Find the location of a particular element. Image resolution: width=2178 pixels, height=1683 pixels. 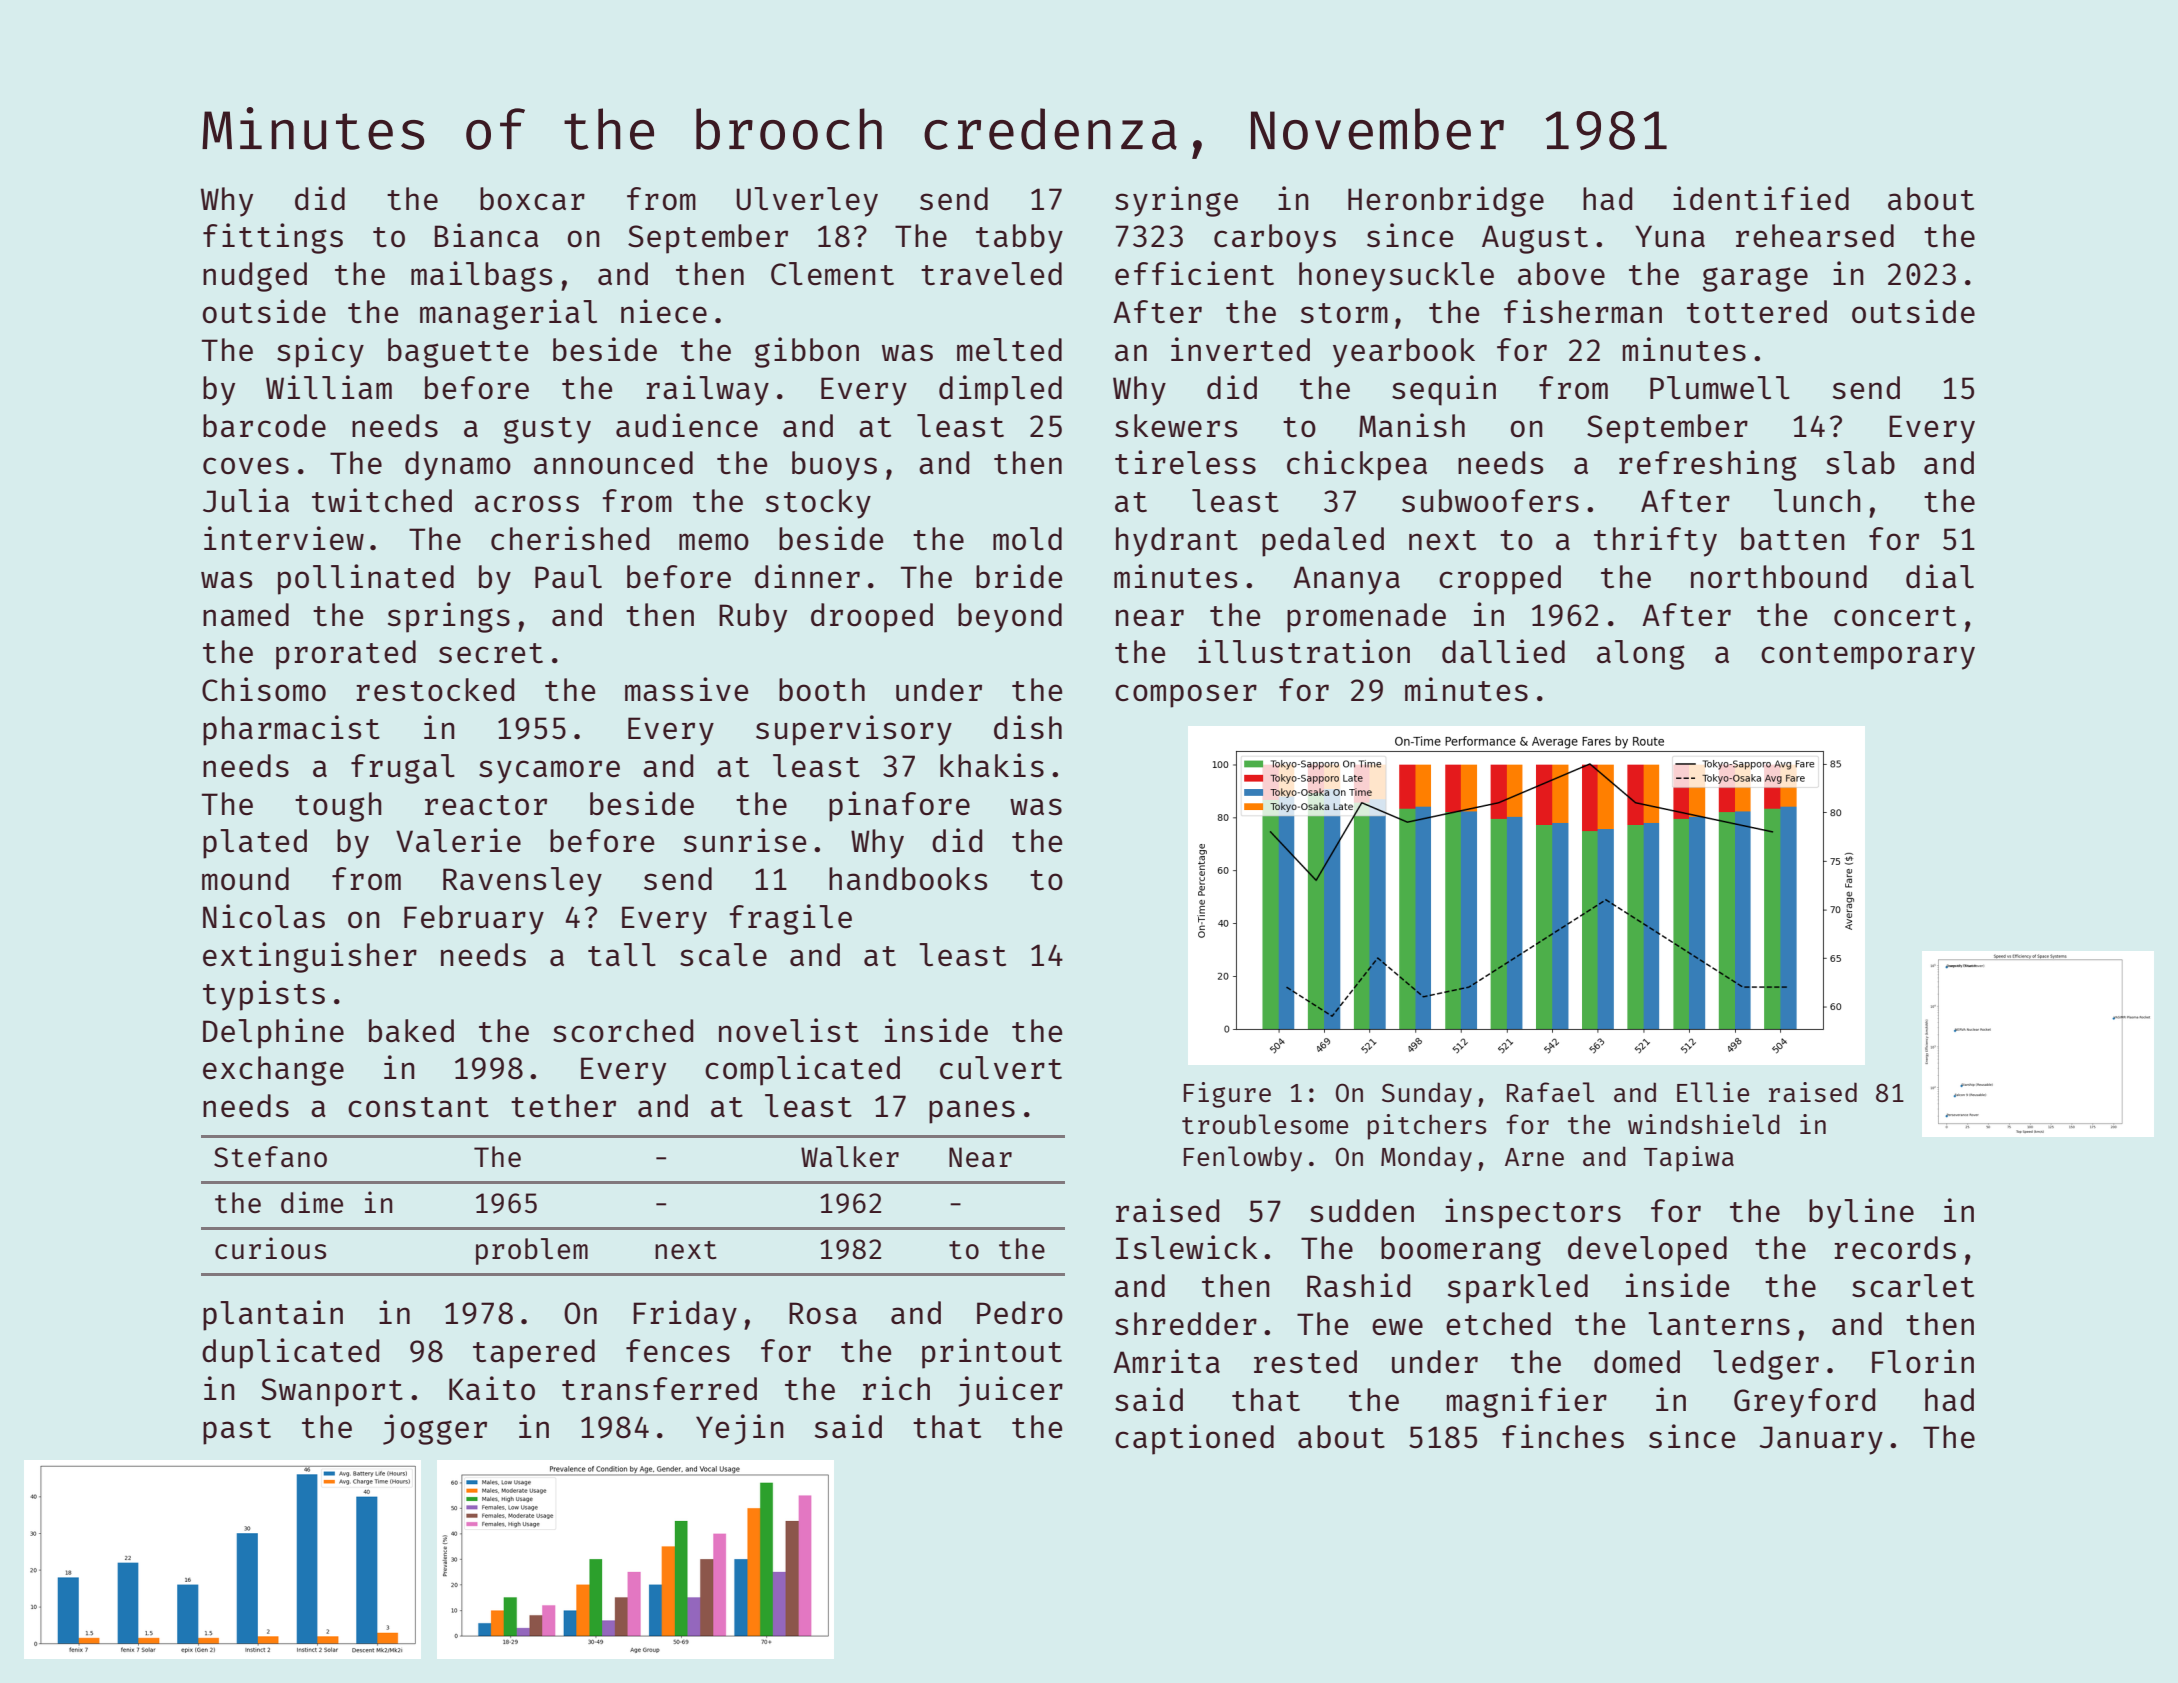

interview is located at coordinates (284, 538).
